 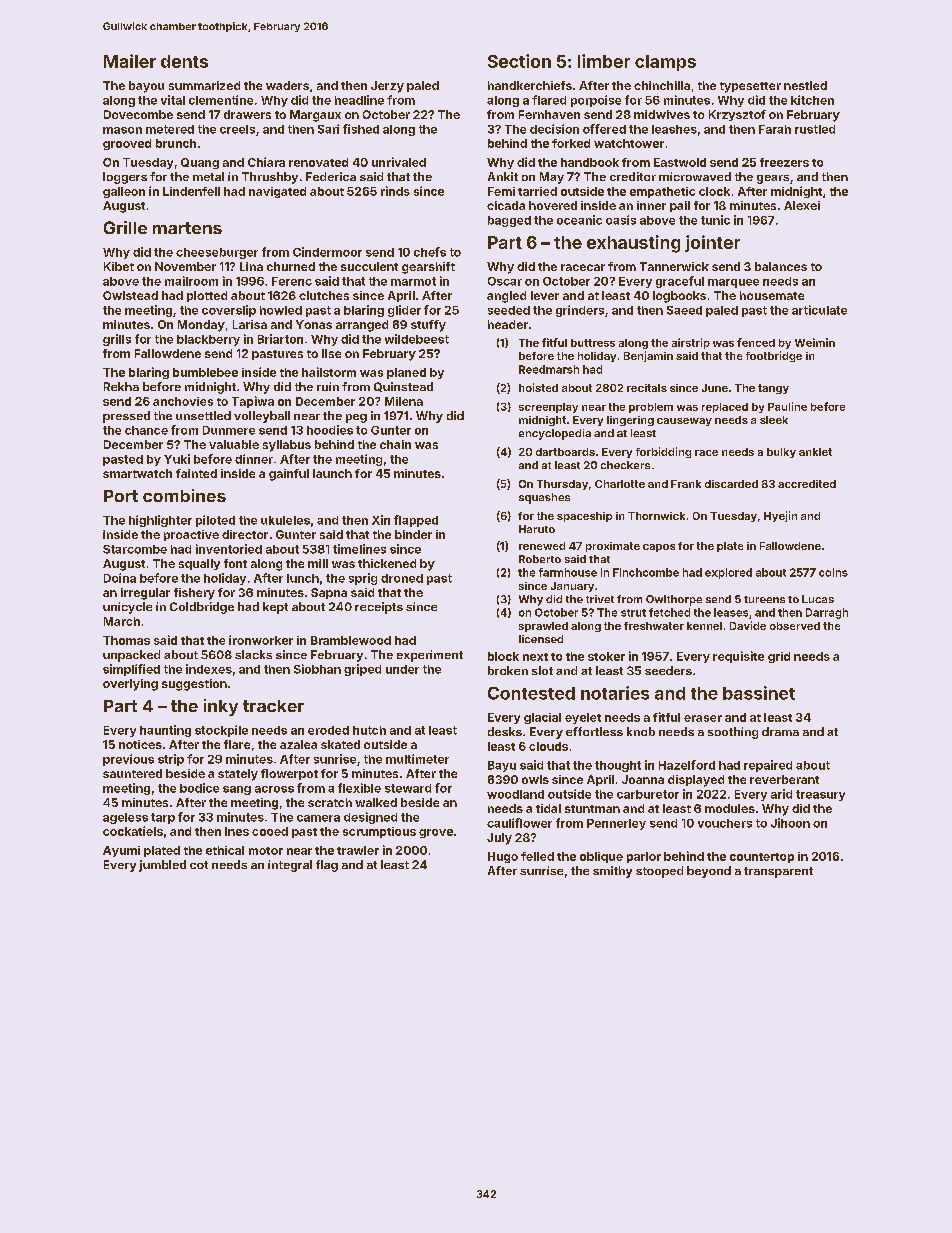 I want to click on observed, so click(x=795, y=626).
